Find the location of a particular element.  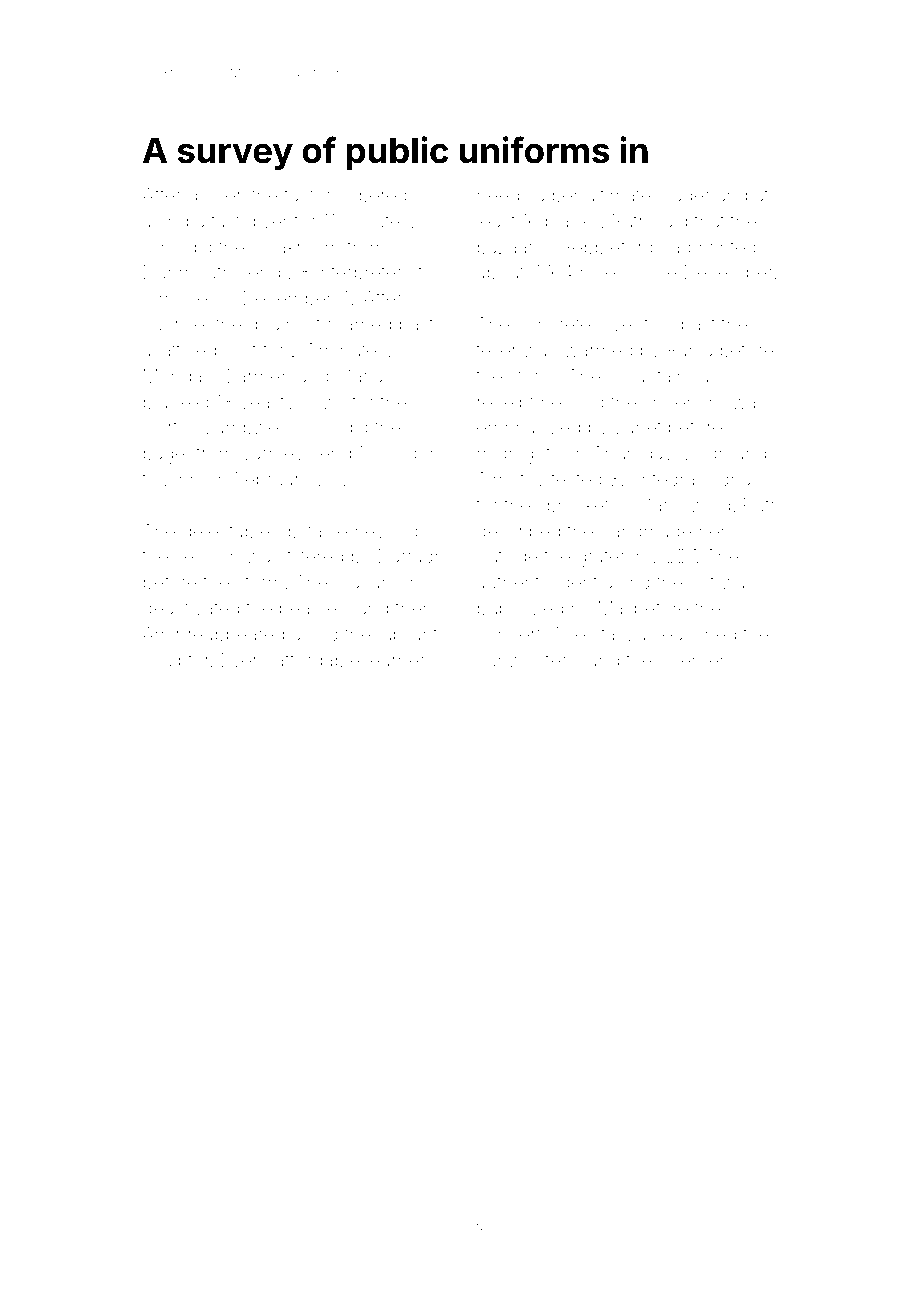

condors is located at coordinates (409, 453).
